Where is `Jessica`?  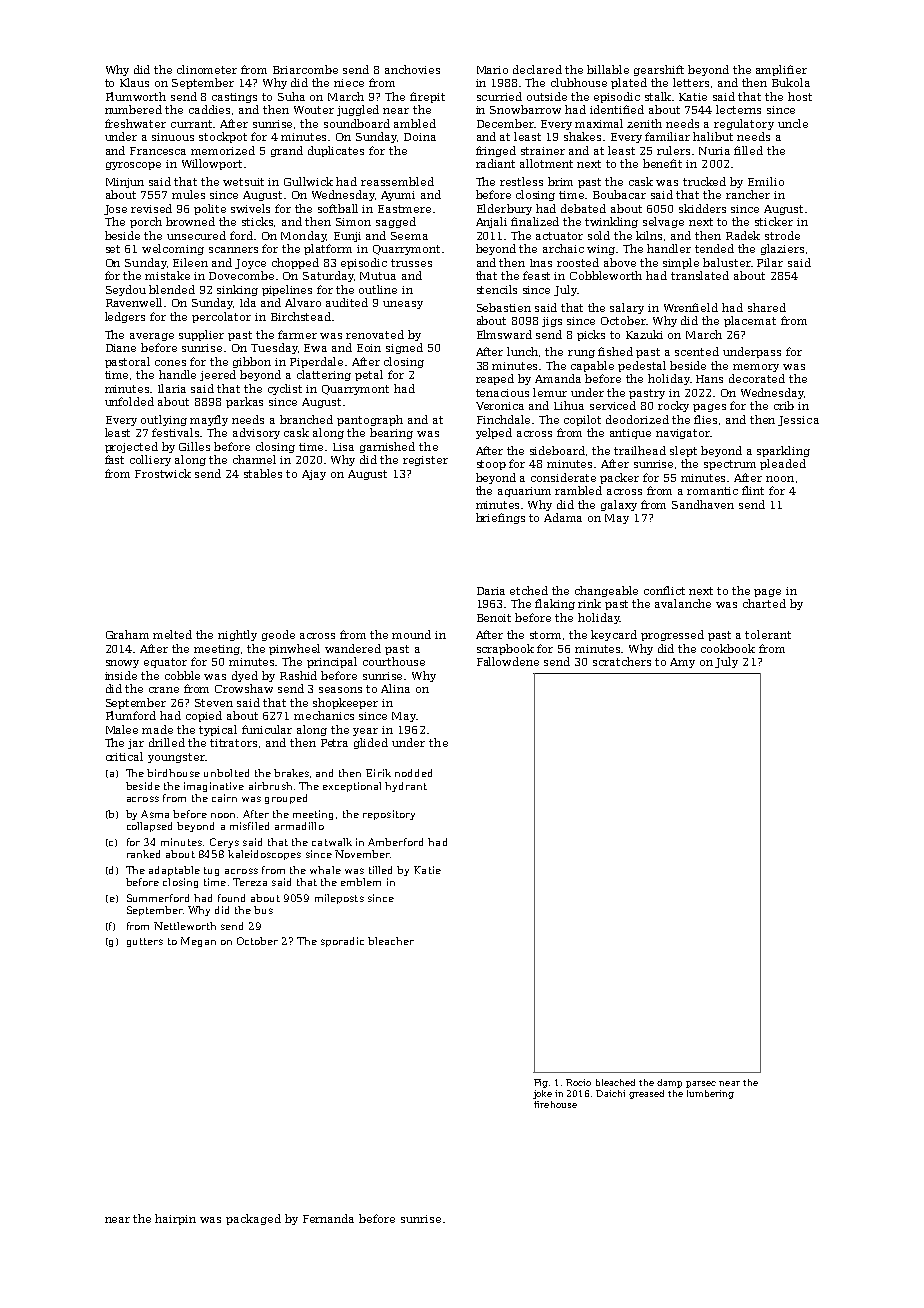 Jessica is located at coordinates (798, 421).
